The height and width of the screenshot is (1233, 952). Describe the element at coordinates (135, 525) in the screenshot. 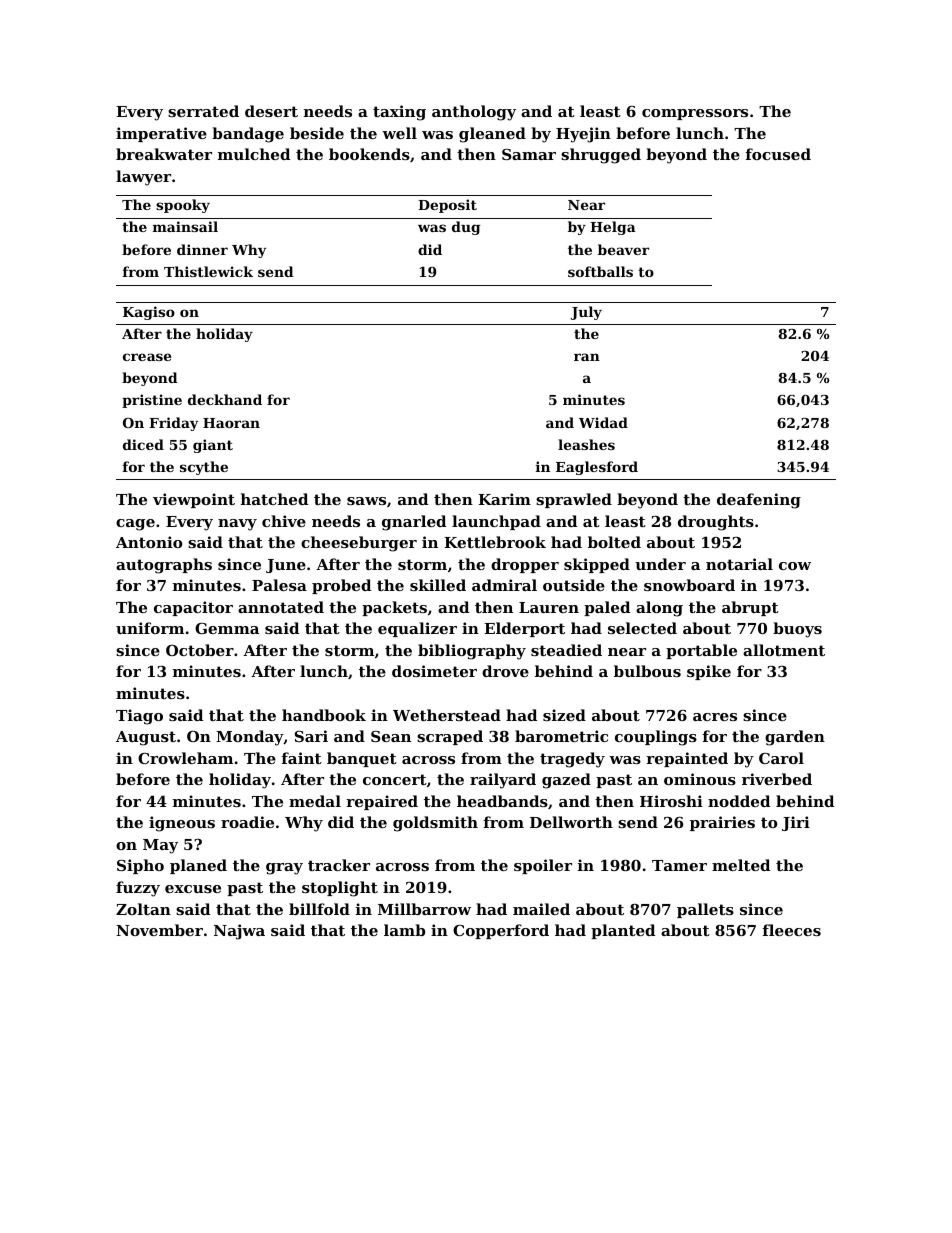

I see `cage` at that location.
